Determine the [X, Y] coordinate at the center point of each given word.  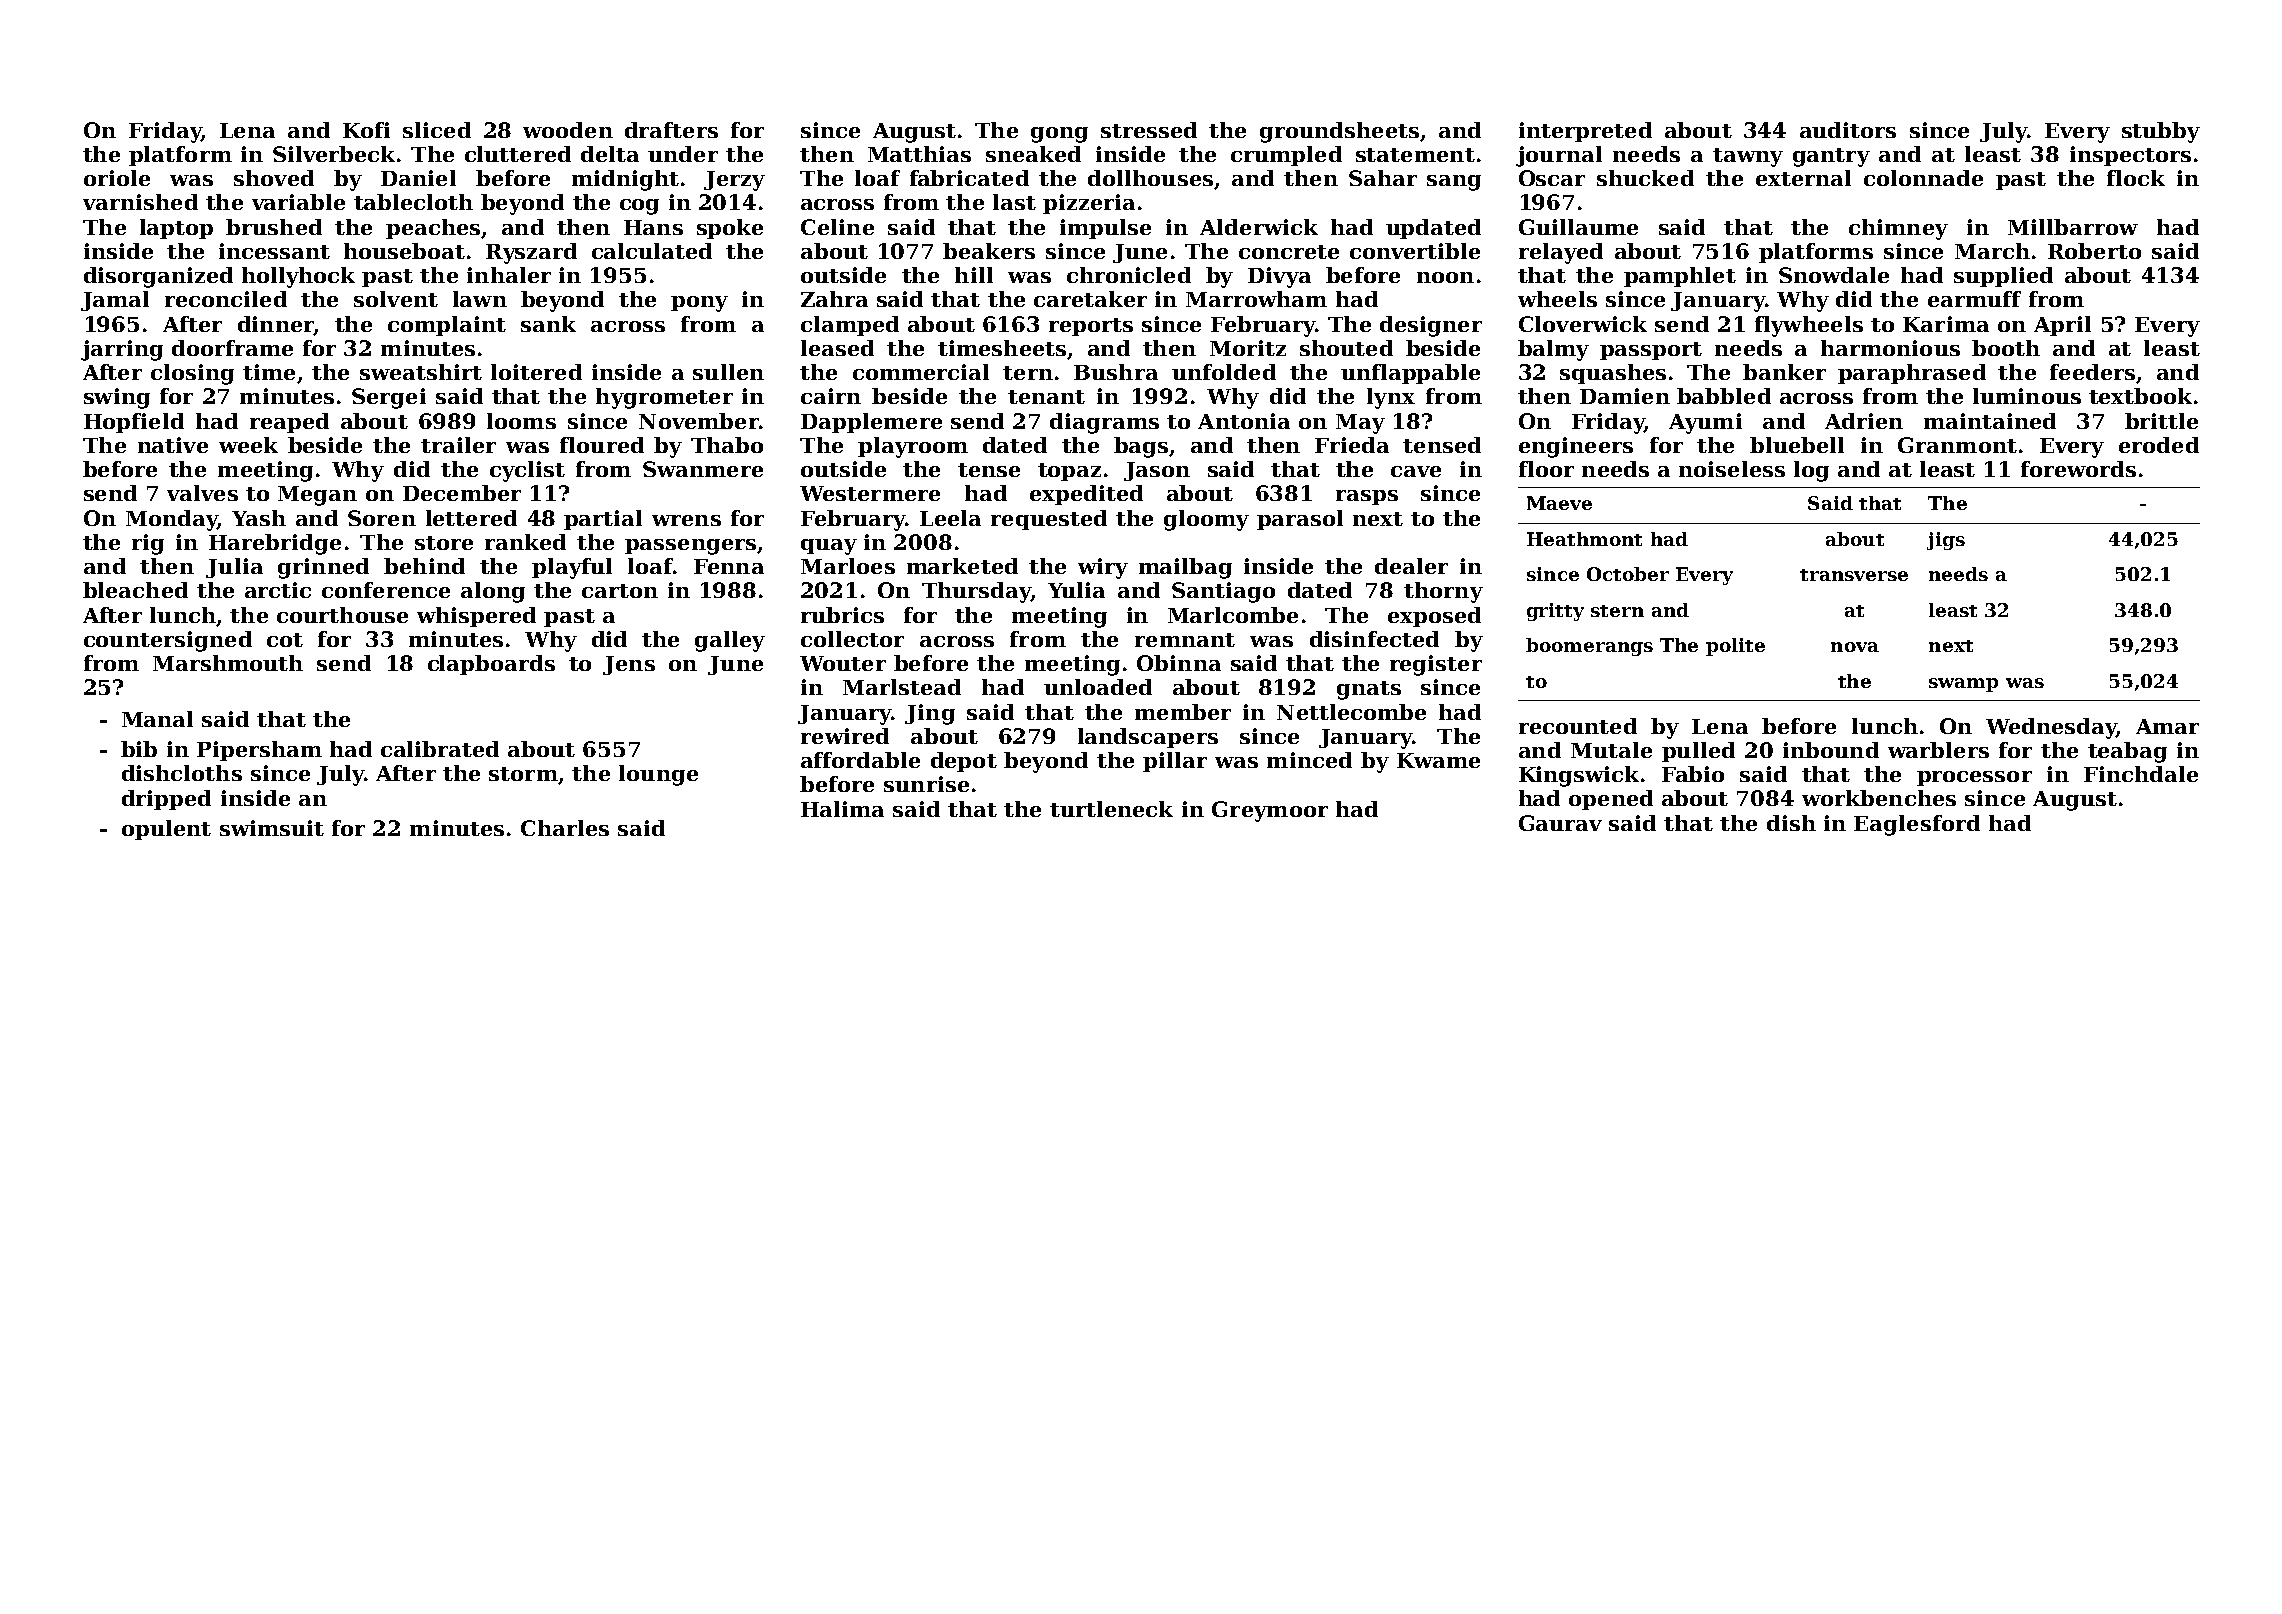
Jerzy [734, 181]
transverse [1854, 575]
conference [386, 590]
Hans [653, 227]
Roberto [2094, 251]
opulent [166, 830]
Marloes [848, 566]
